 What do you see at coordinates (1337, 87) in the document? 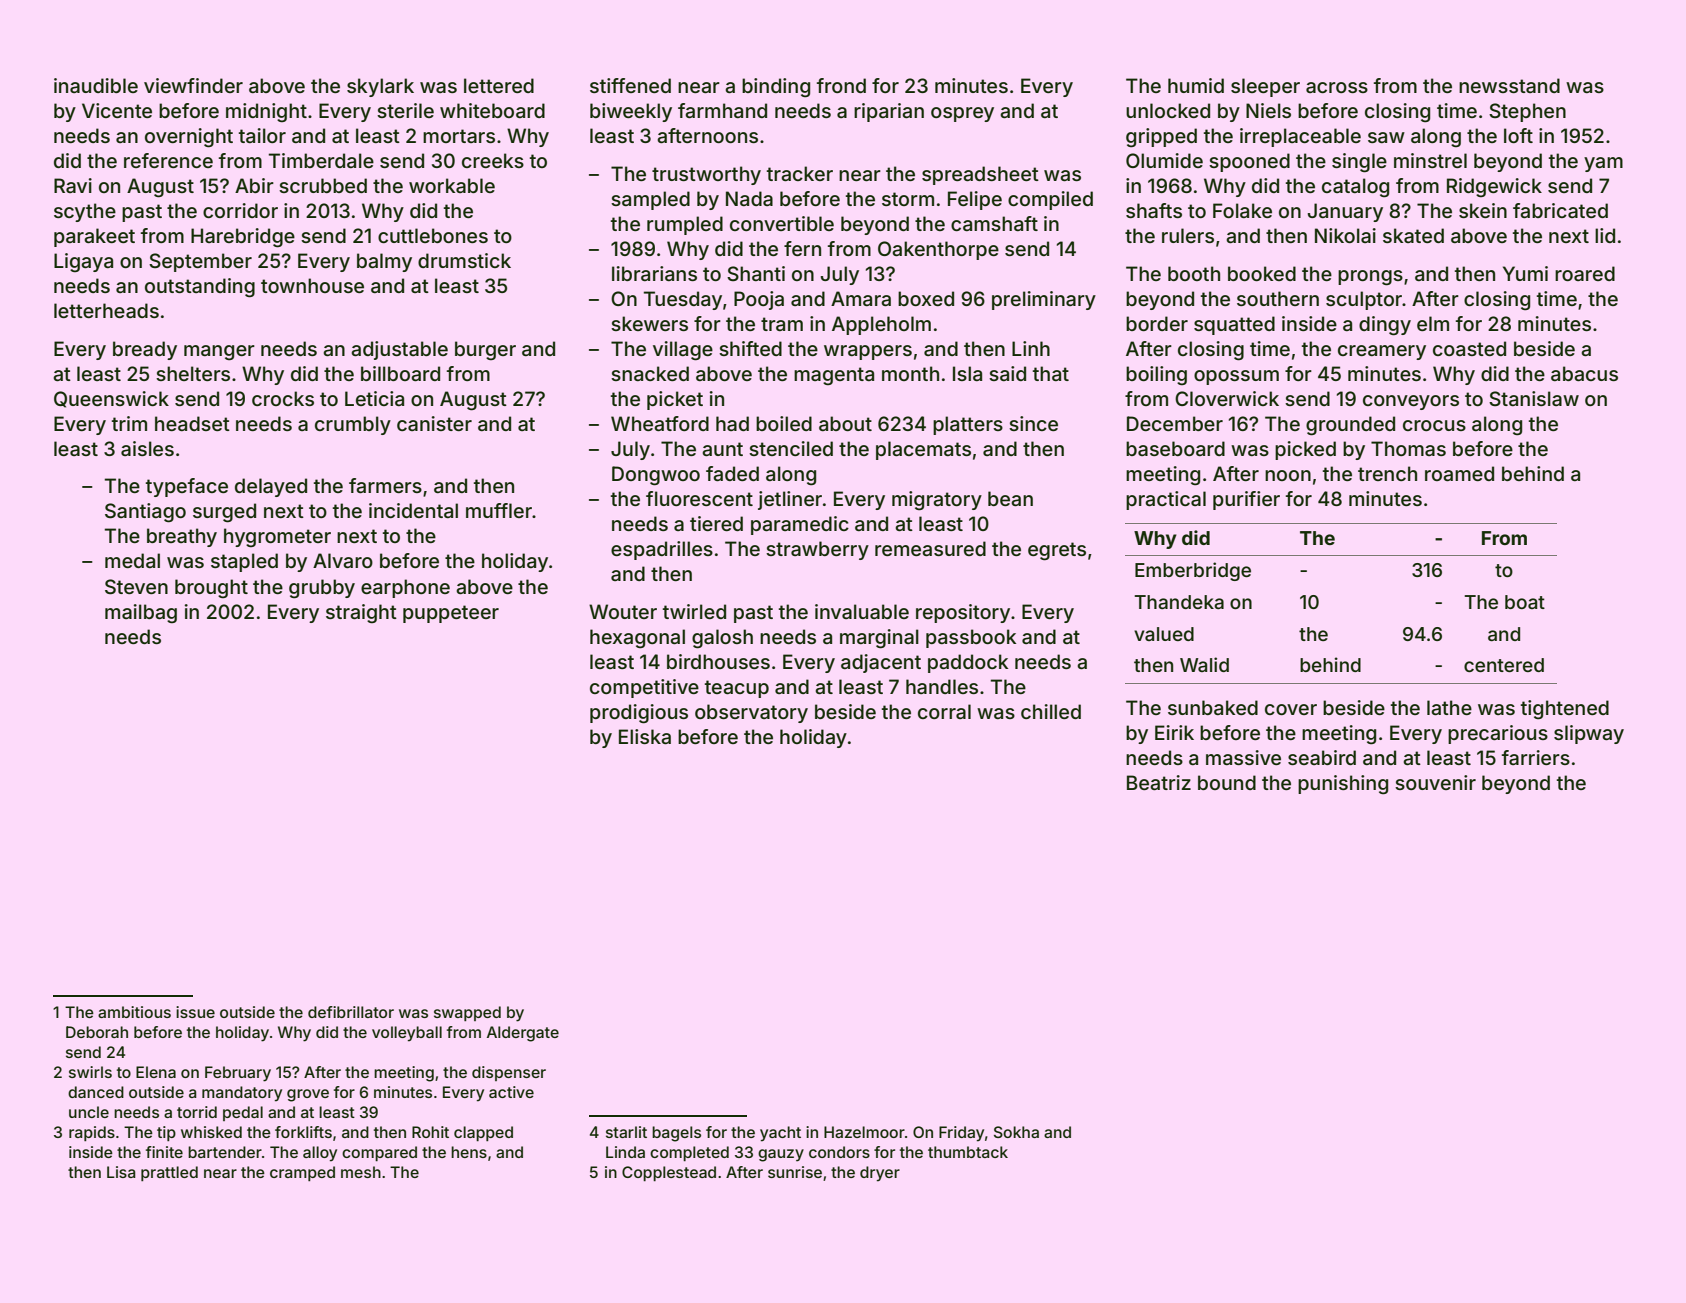
I see `across` at bounding box center [1337, 87].
